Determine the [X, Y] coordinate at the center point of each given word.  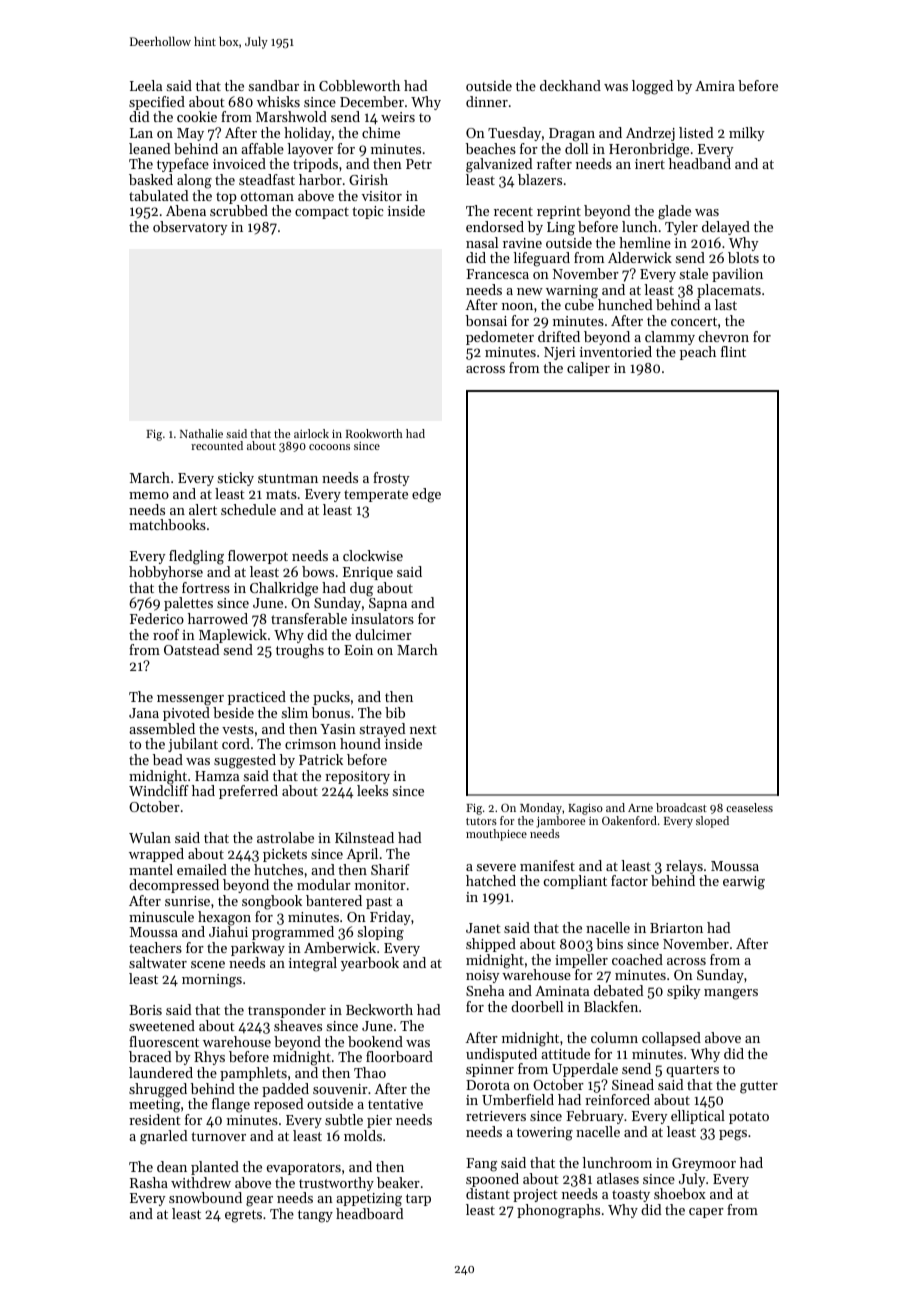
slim [295, 712]
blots [743, 257]
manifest [547, 865]
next [423, 729]
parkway [258, 949]
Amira [715, 86]
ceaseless [749, 807]
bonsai [486, 320]
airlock [311, 433]
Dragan [572, 135]
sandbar [274, 85]
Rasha [149, 1182]
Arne [640, 808]
